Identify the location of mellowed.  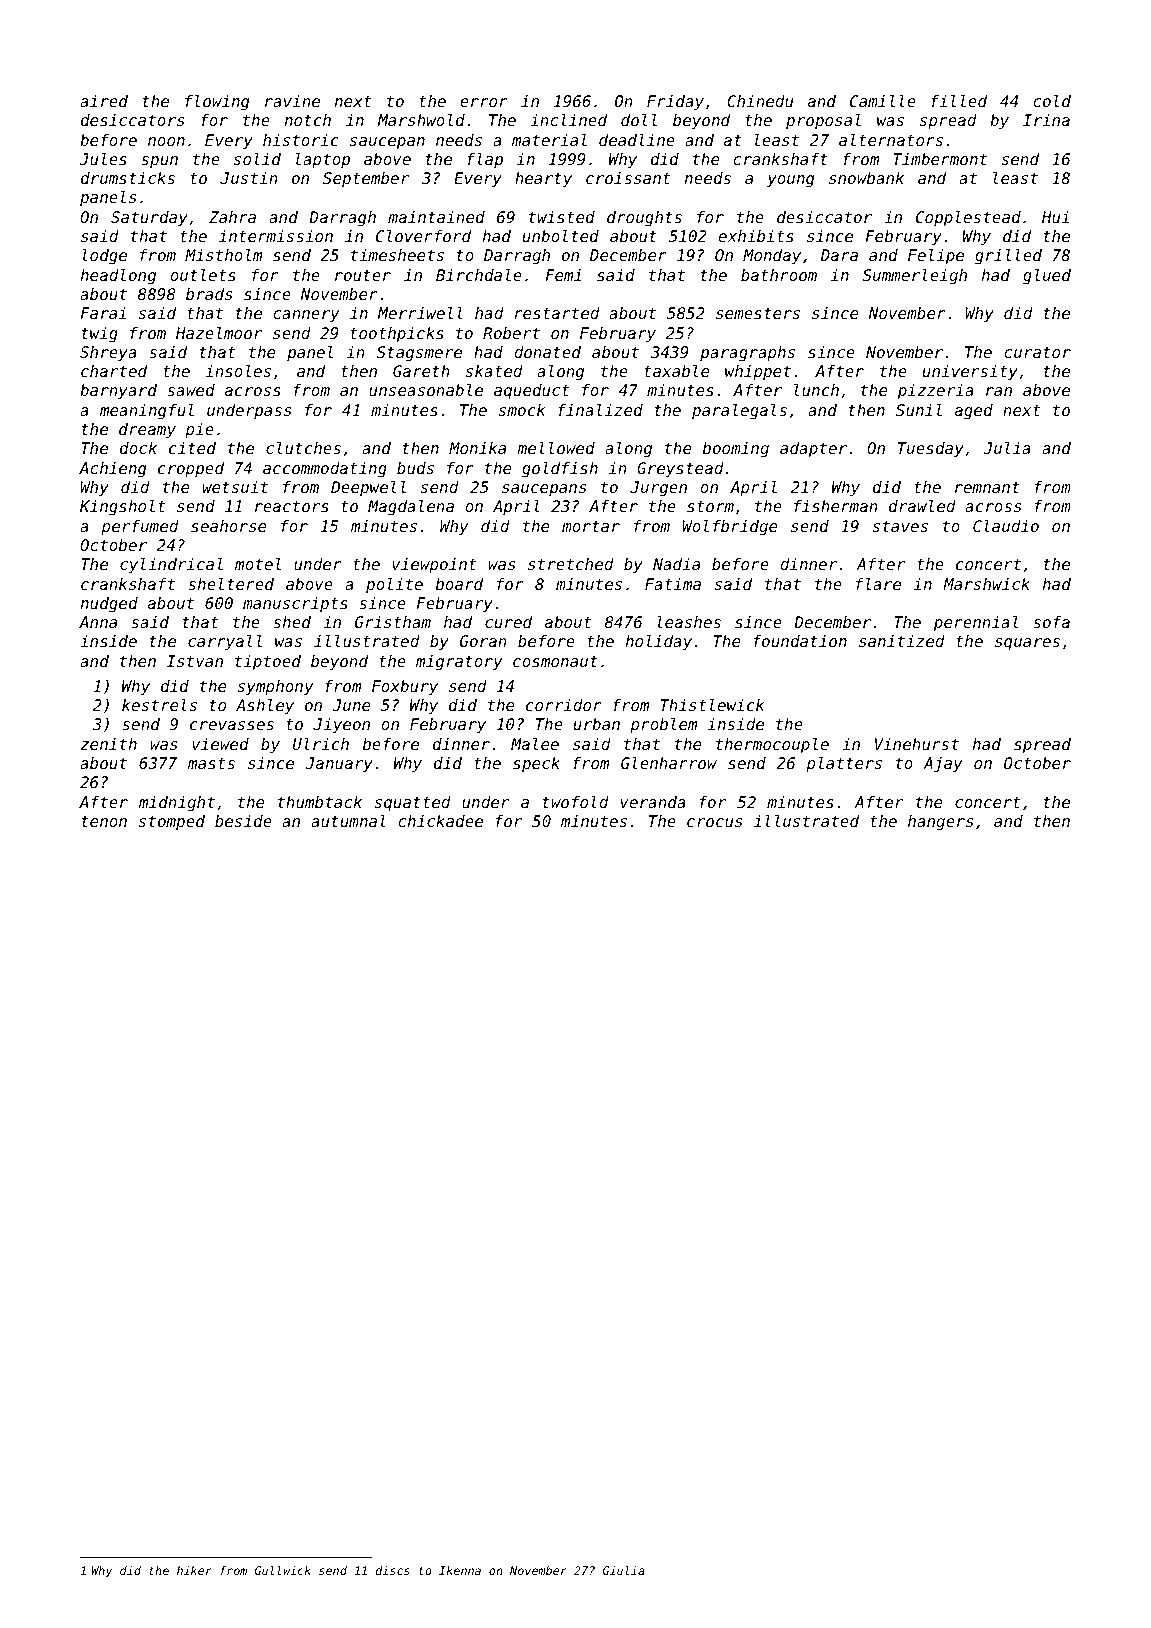
(556, 448).
